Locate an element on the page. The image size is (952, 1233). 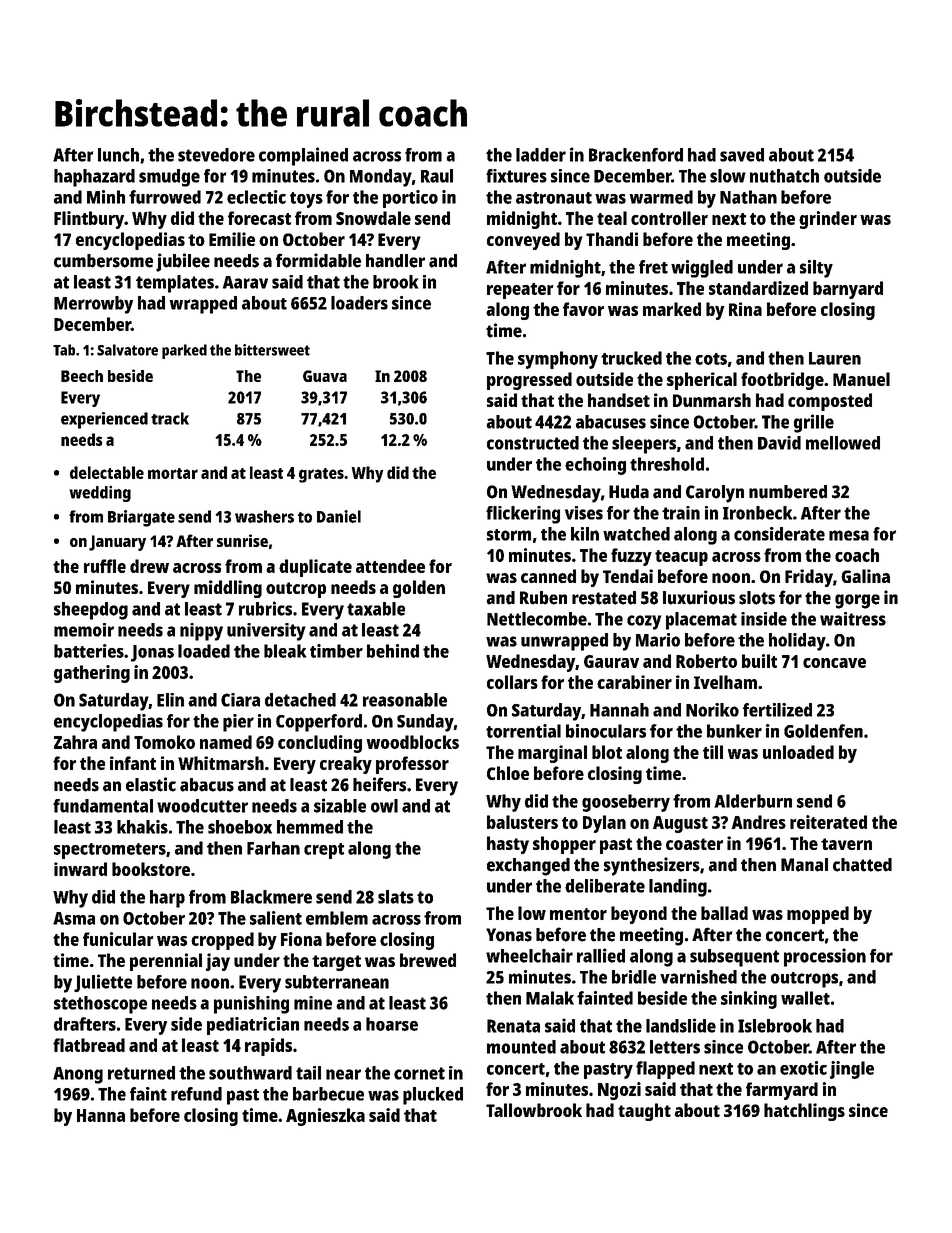
wheelchair is located at coordinates (529, 955).
